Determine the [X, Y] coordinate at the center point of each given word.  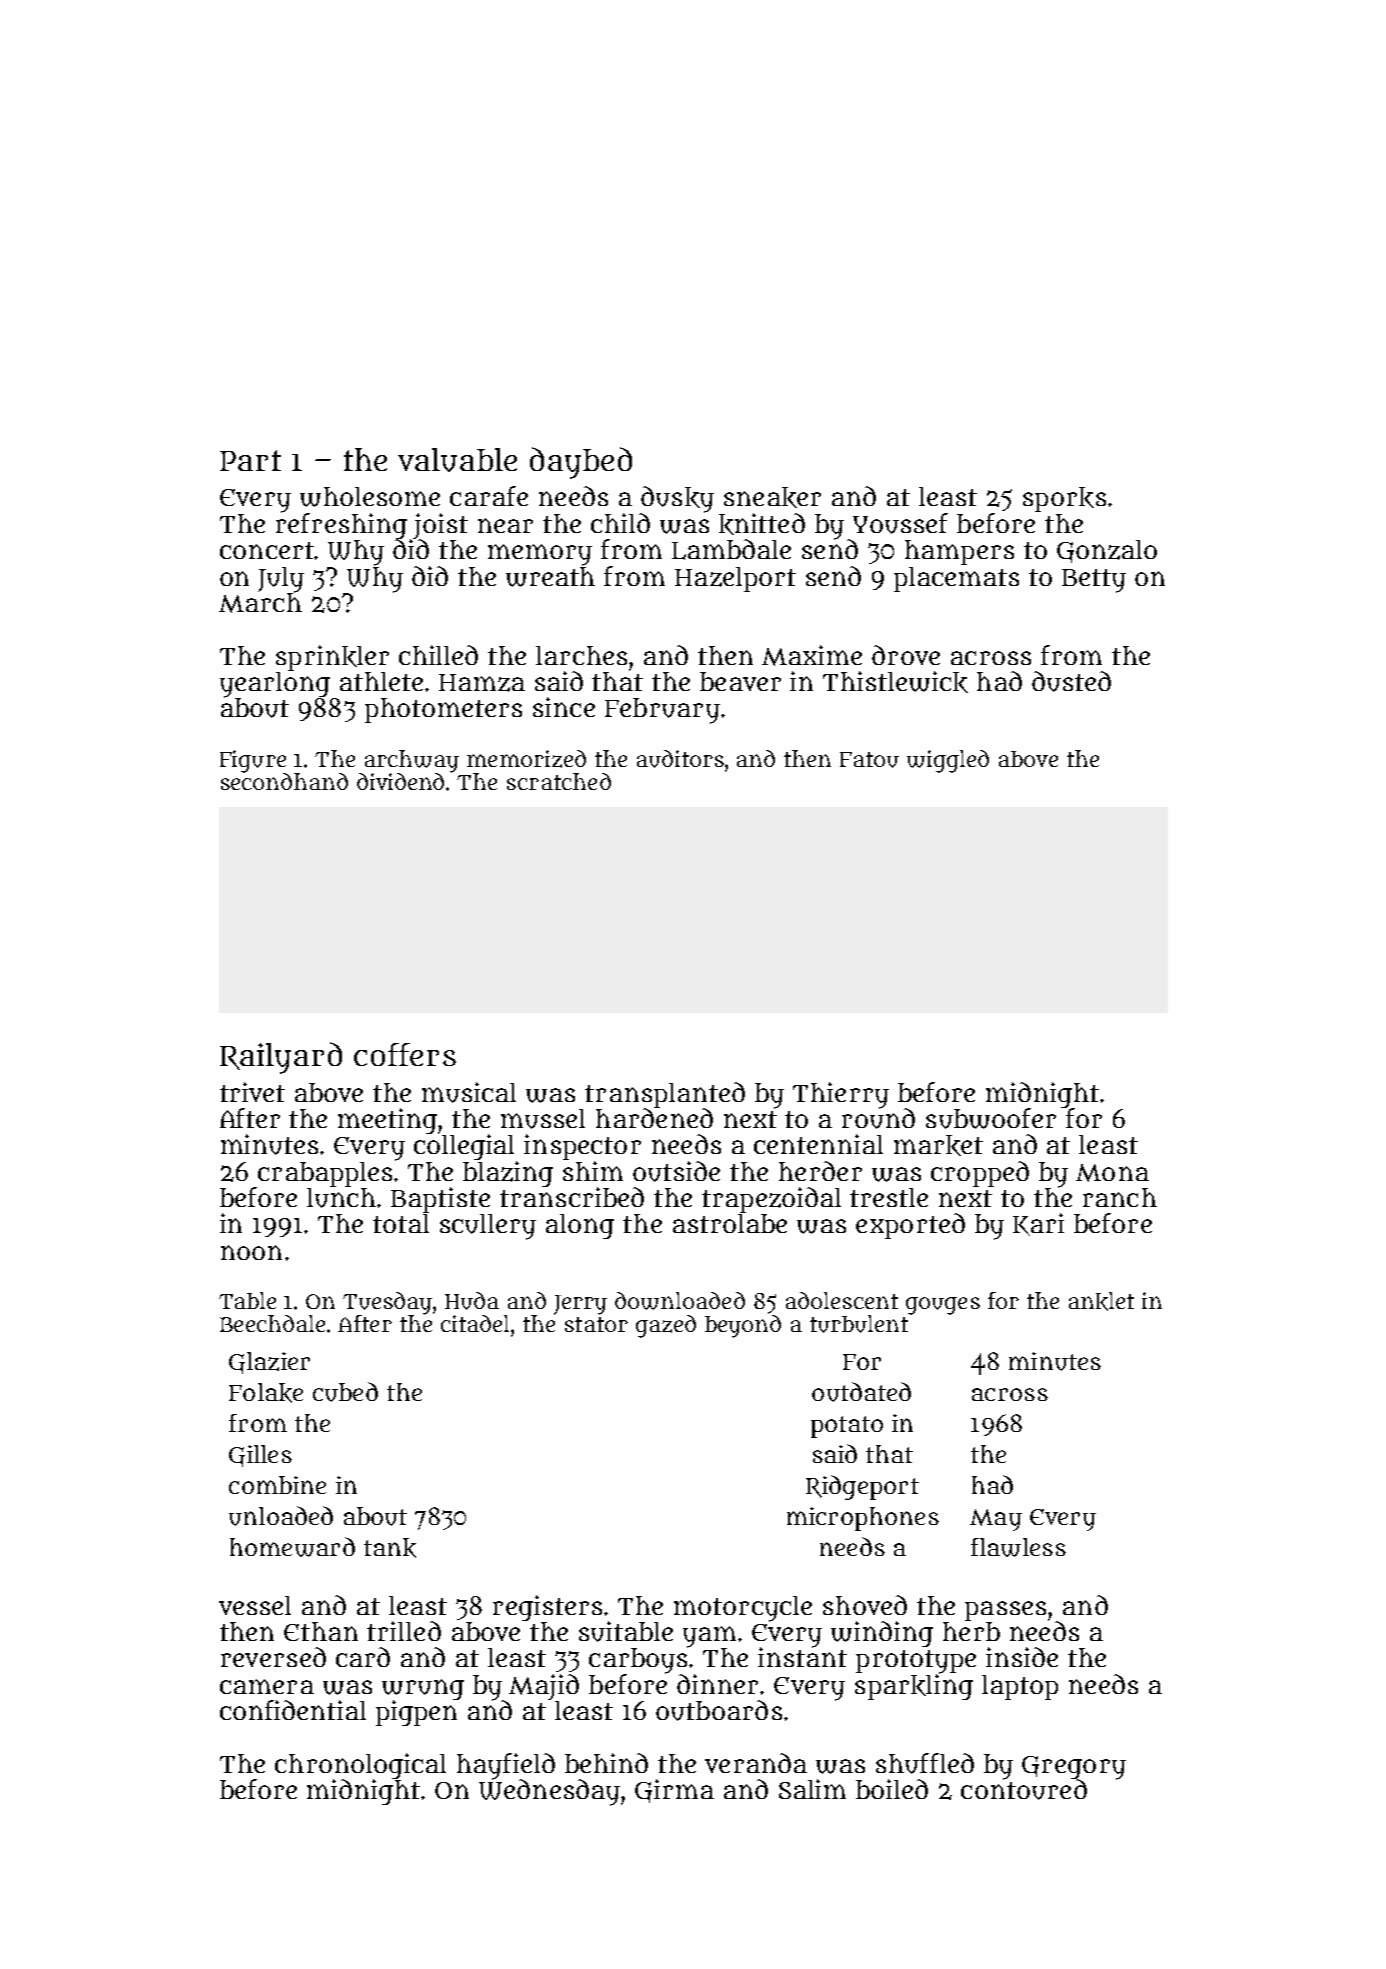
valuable [457, 460]
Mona [1112, 1173]
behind [606, 1763]
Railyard [281, 1058]
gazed [666, 1326]
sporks [1064, 499]
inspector [582, 1147]
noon [251, 1252]
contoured [1024, 1789]
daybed [581, 463]
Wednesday [549, 1792]
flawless [1018, 1547]
